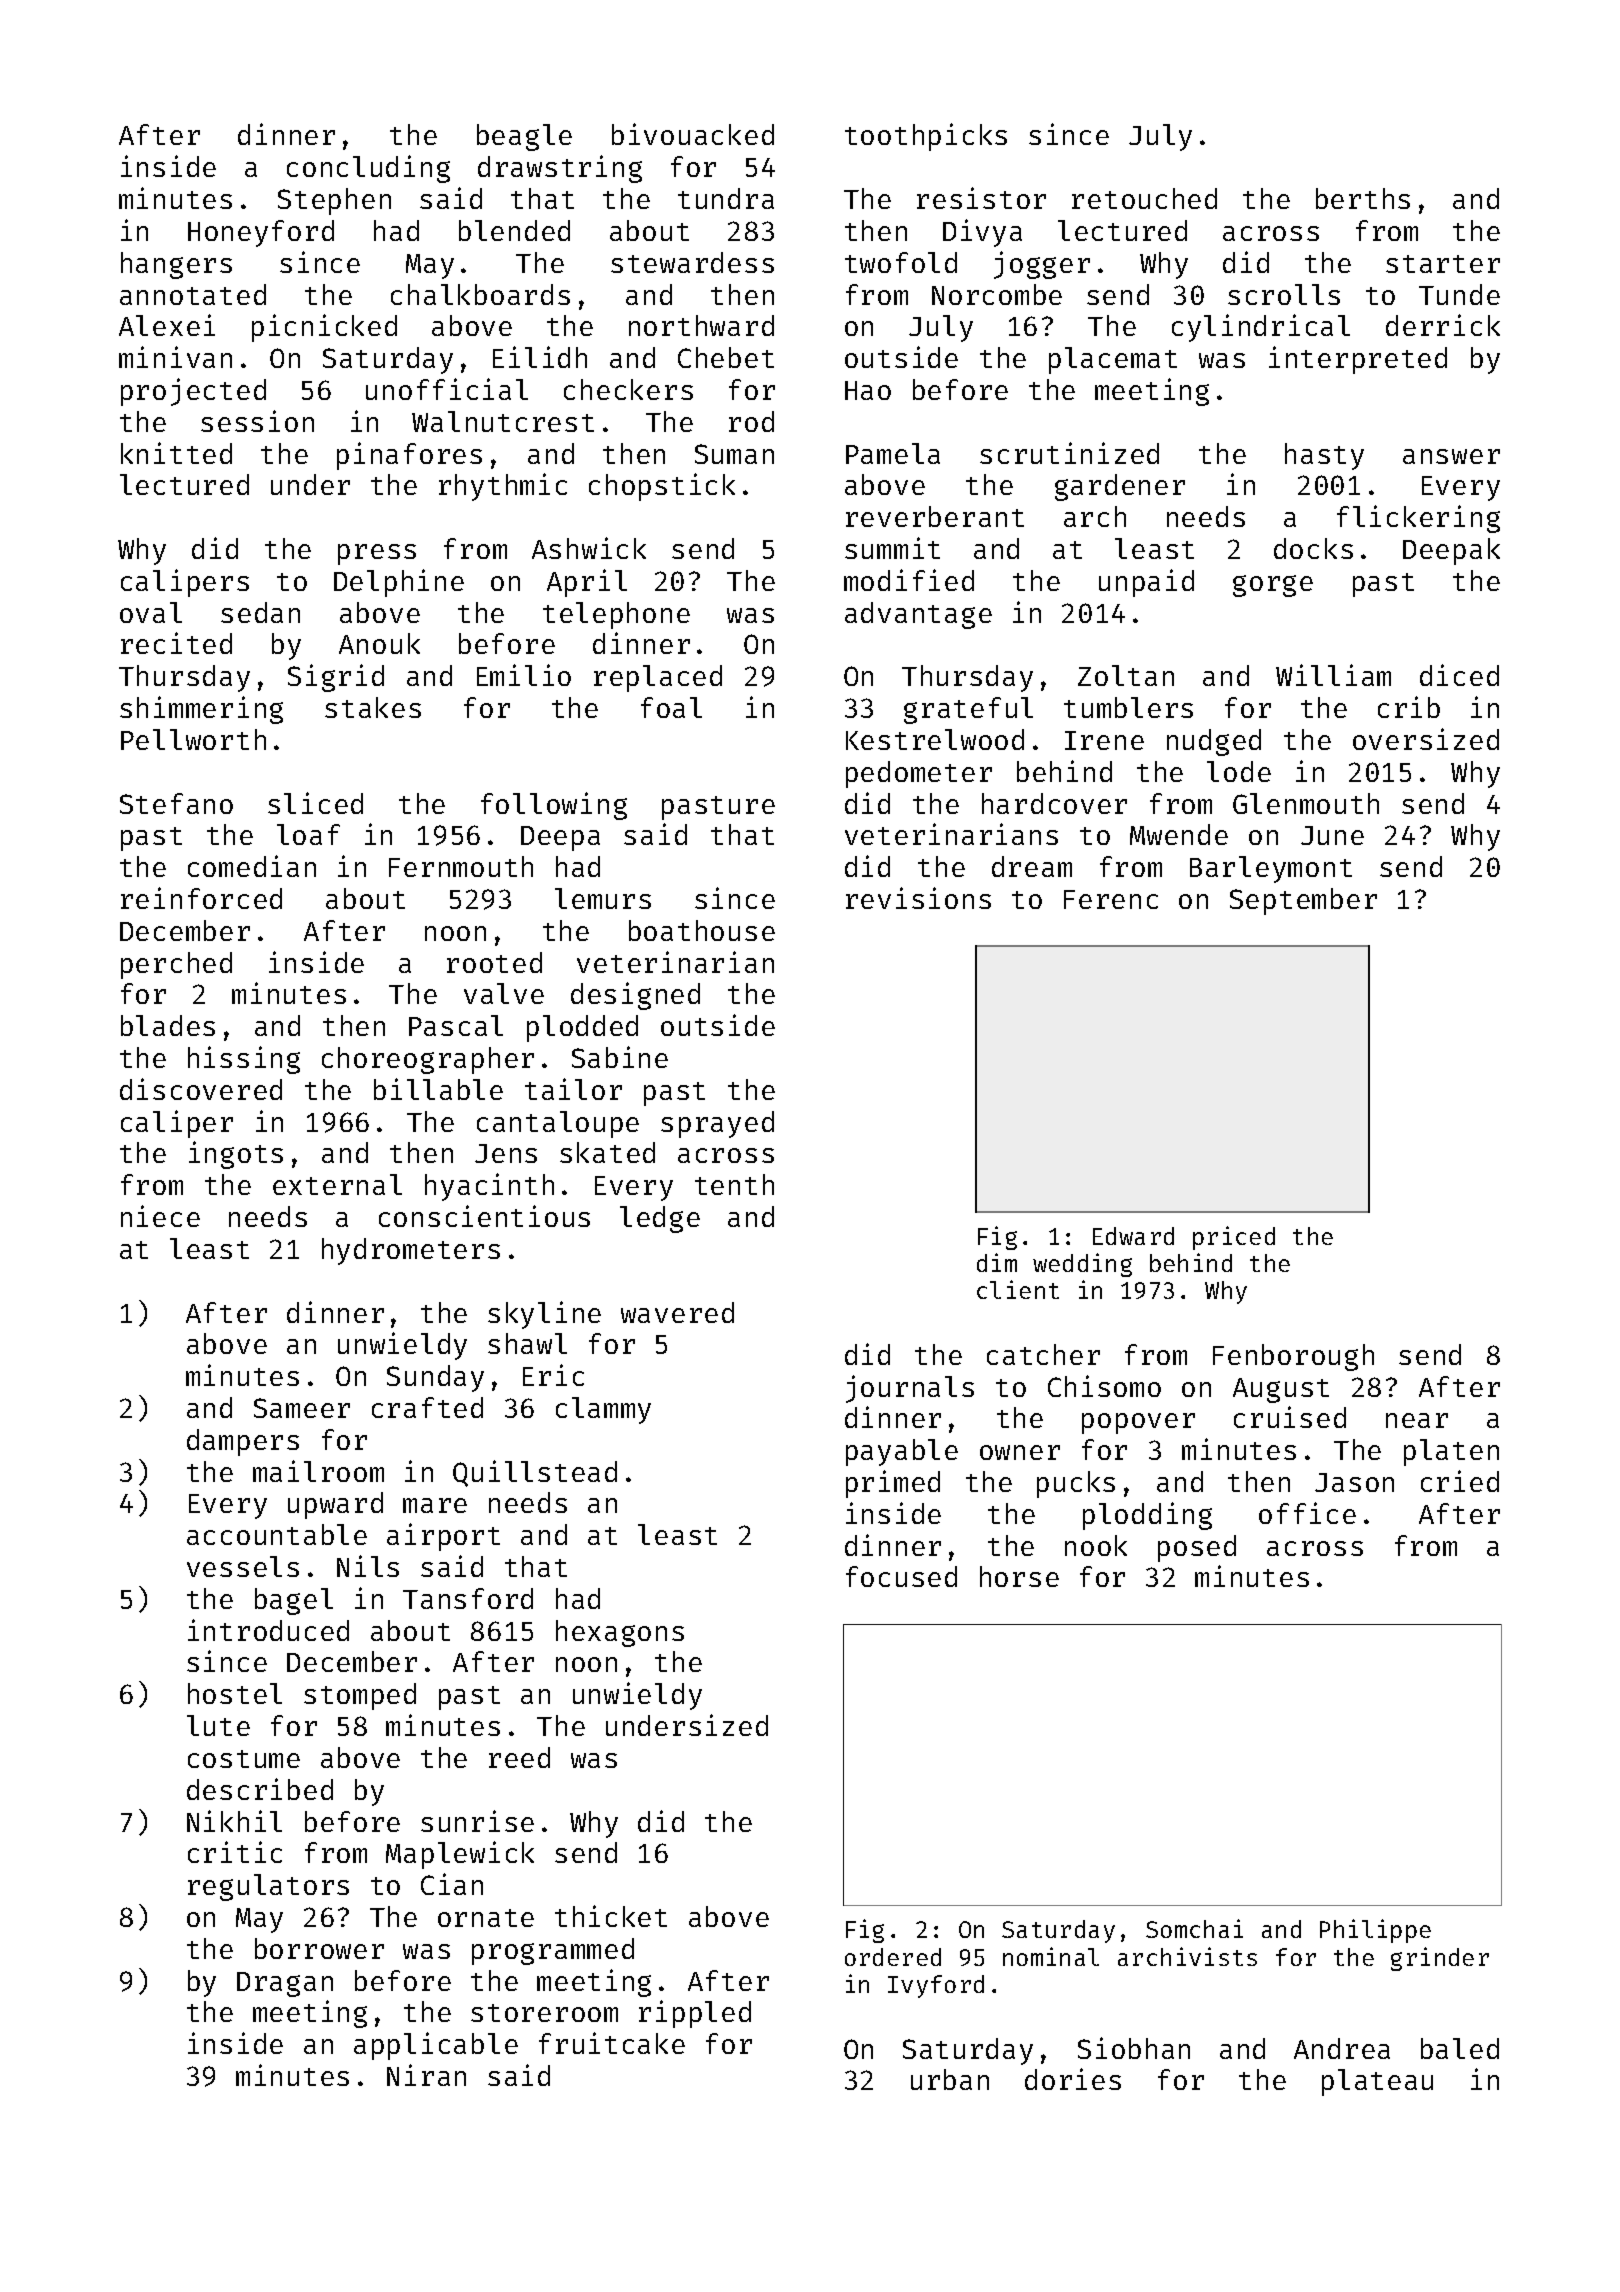 This screenshot has width=1620, height=2292. What do you see at coordinates (1363, 198) in the screenshot?
I see `berths` at bounding box center [1363, 198].
